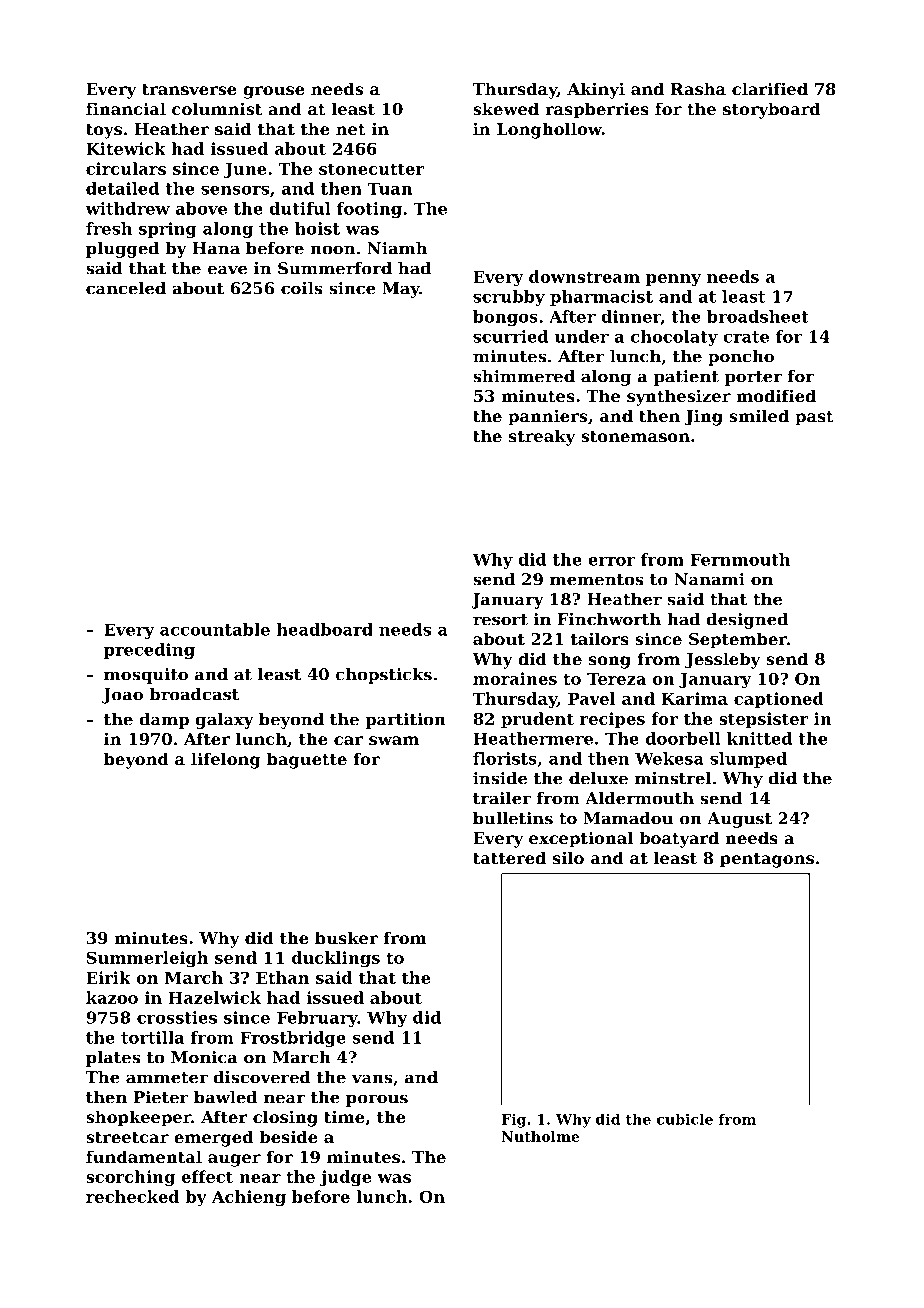 The image size is (924, 1308). Describe the element at coordinates (132, 1196) in the image. I see `rechecked` at that location.
